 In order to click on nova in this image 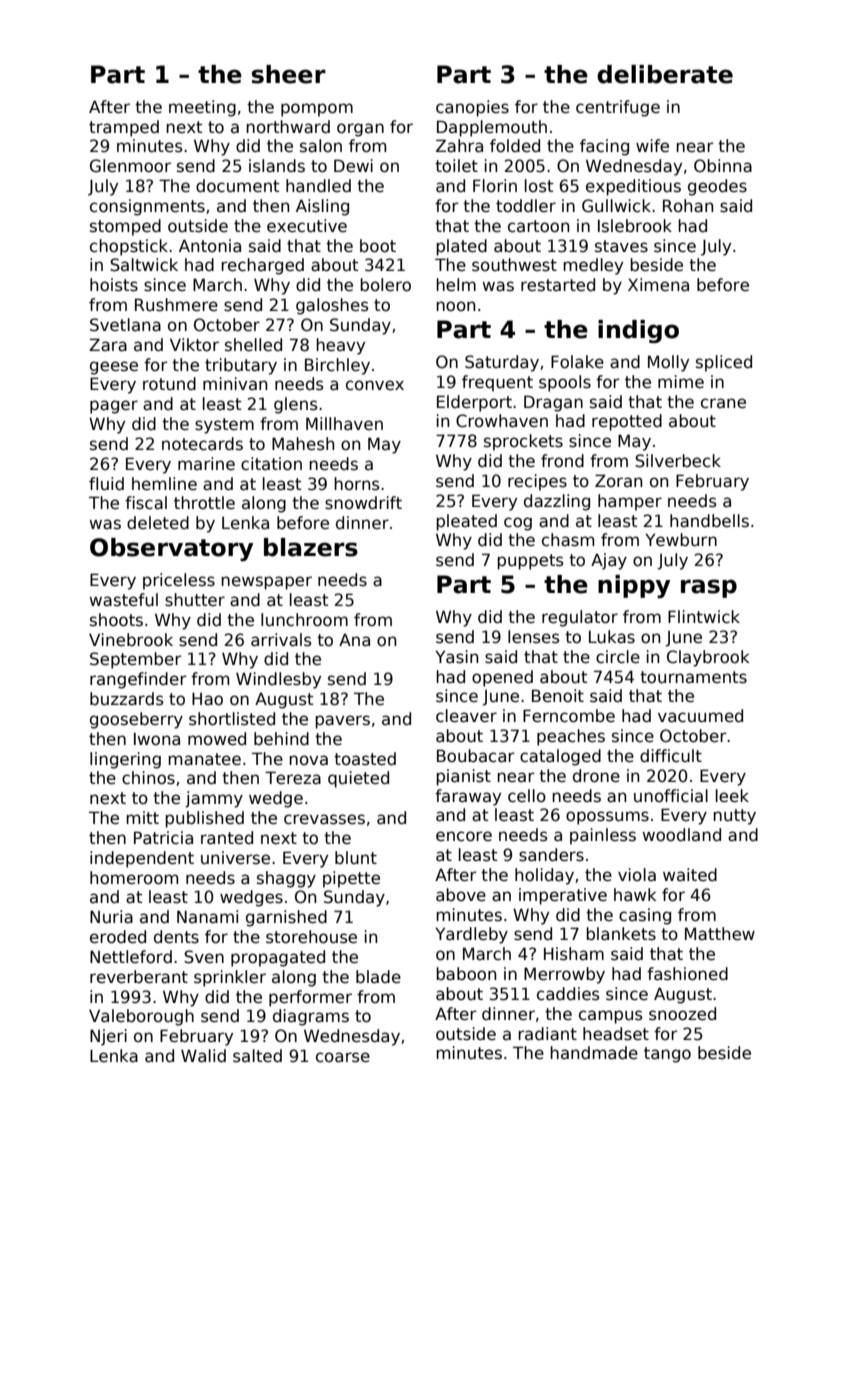, I will do `click(308, 760)`.
